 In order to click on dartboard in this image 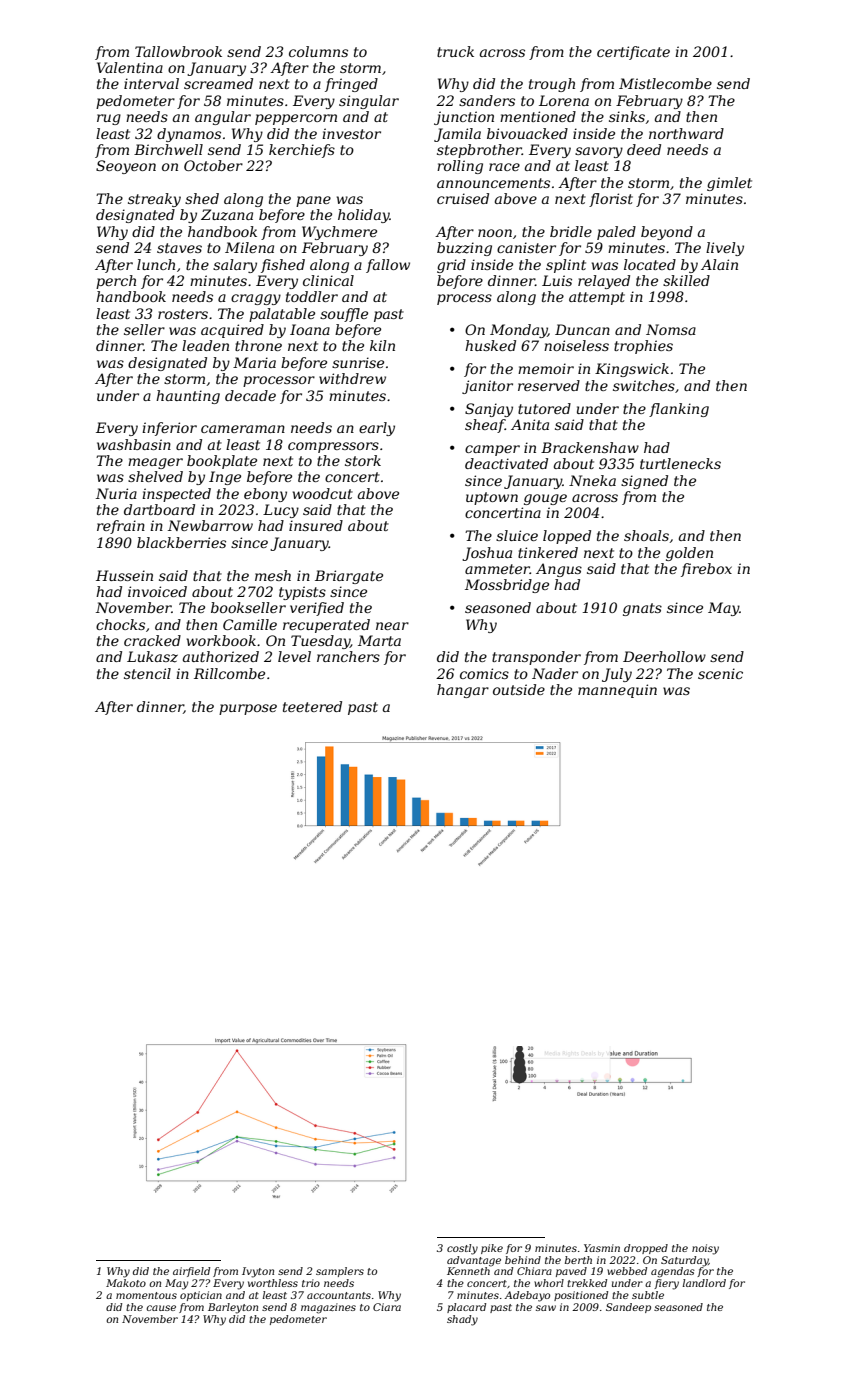, I will do `click(159, 509)`.
